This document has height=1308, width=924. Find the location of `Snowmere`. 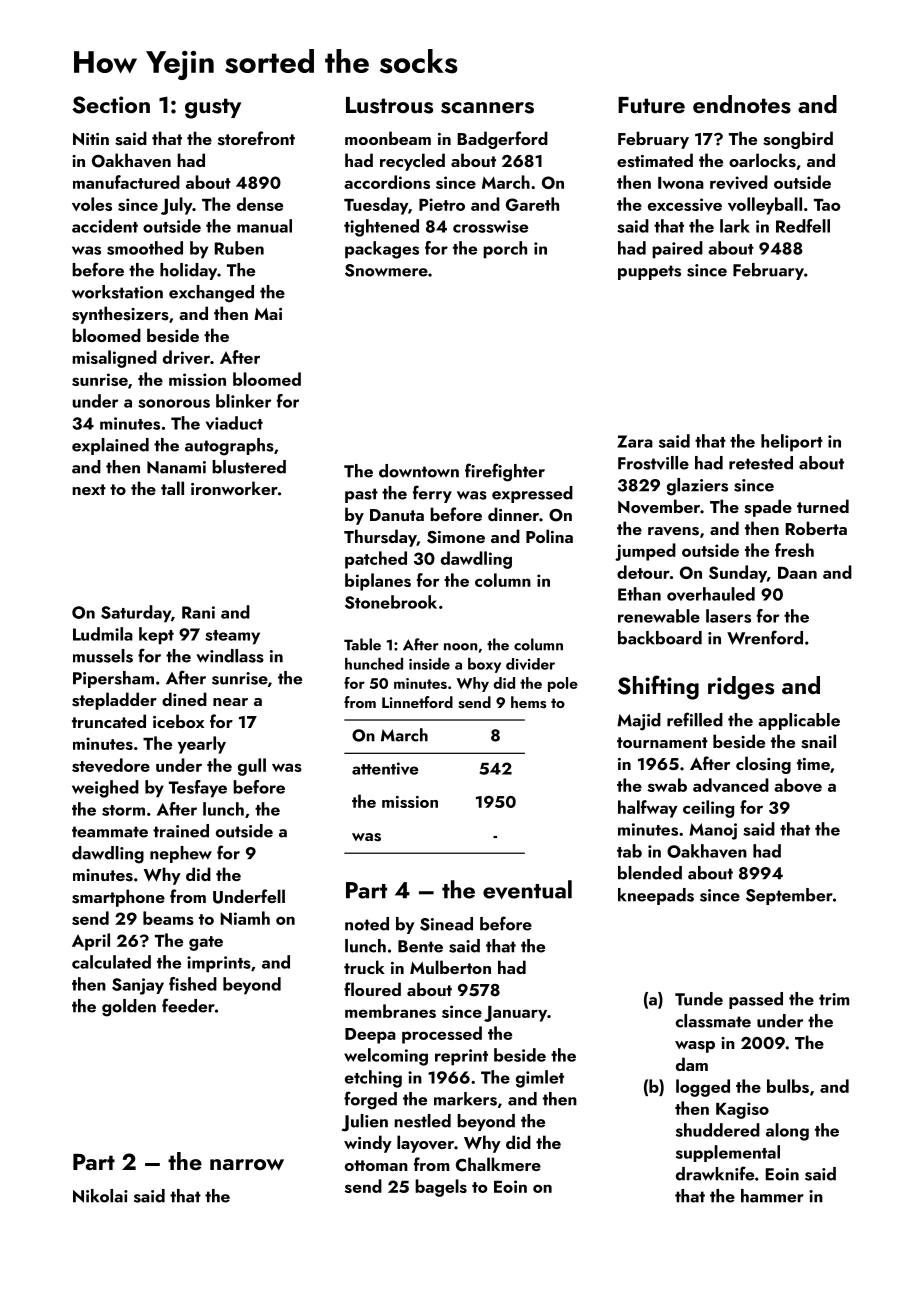

Snowmere is located at coordinates (386, 270).
